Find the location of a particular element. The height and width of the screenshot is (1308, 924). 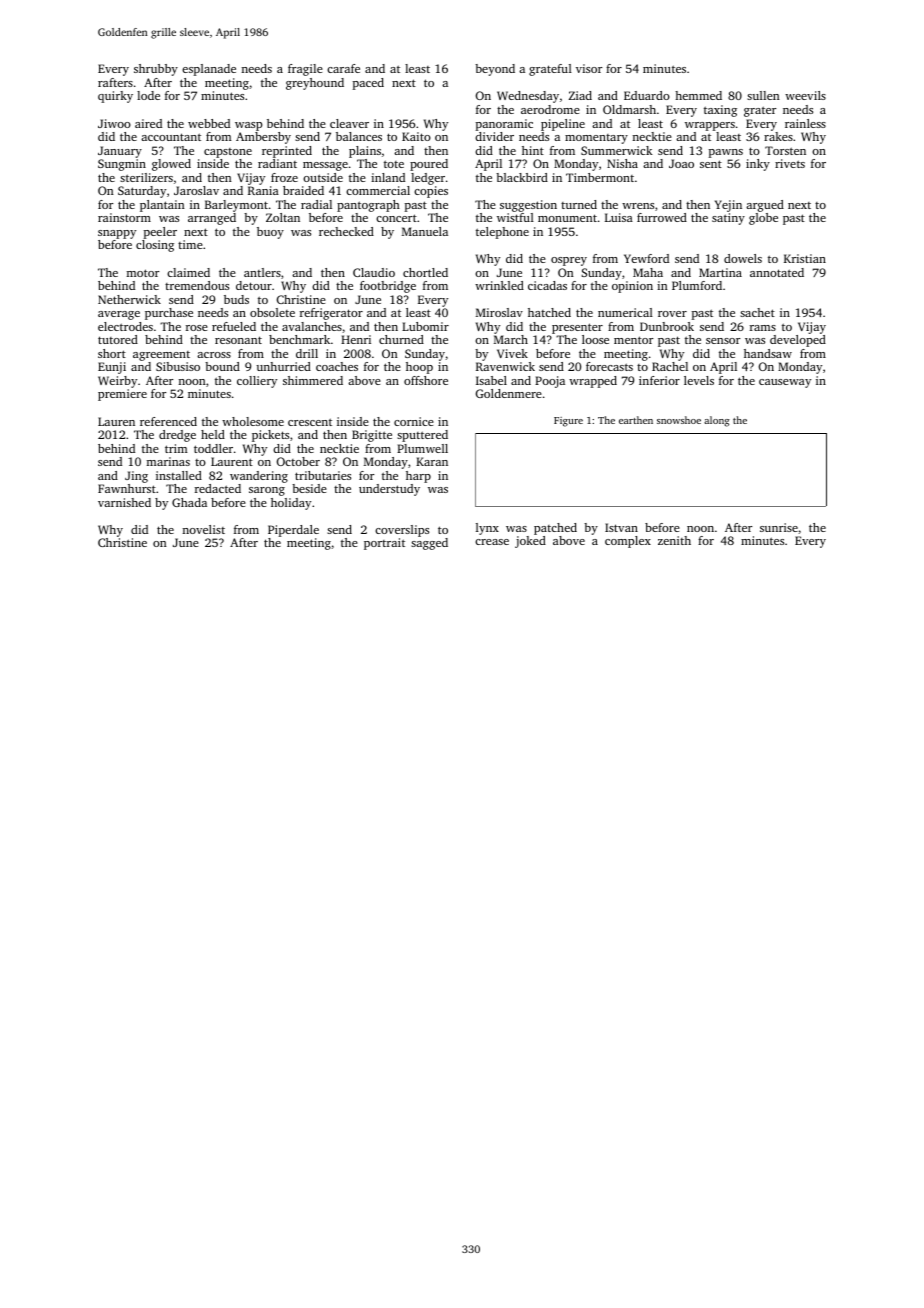

shrubby is located at coordinates (156, 70).
